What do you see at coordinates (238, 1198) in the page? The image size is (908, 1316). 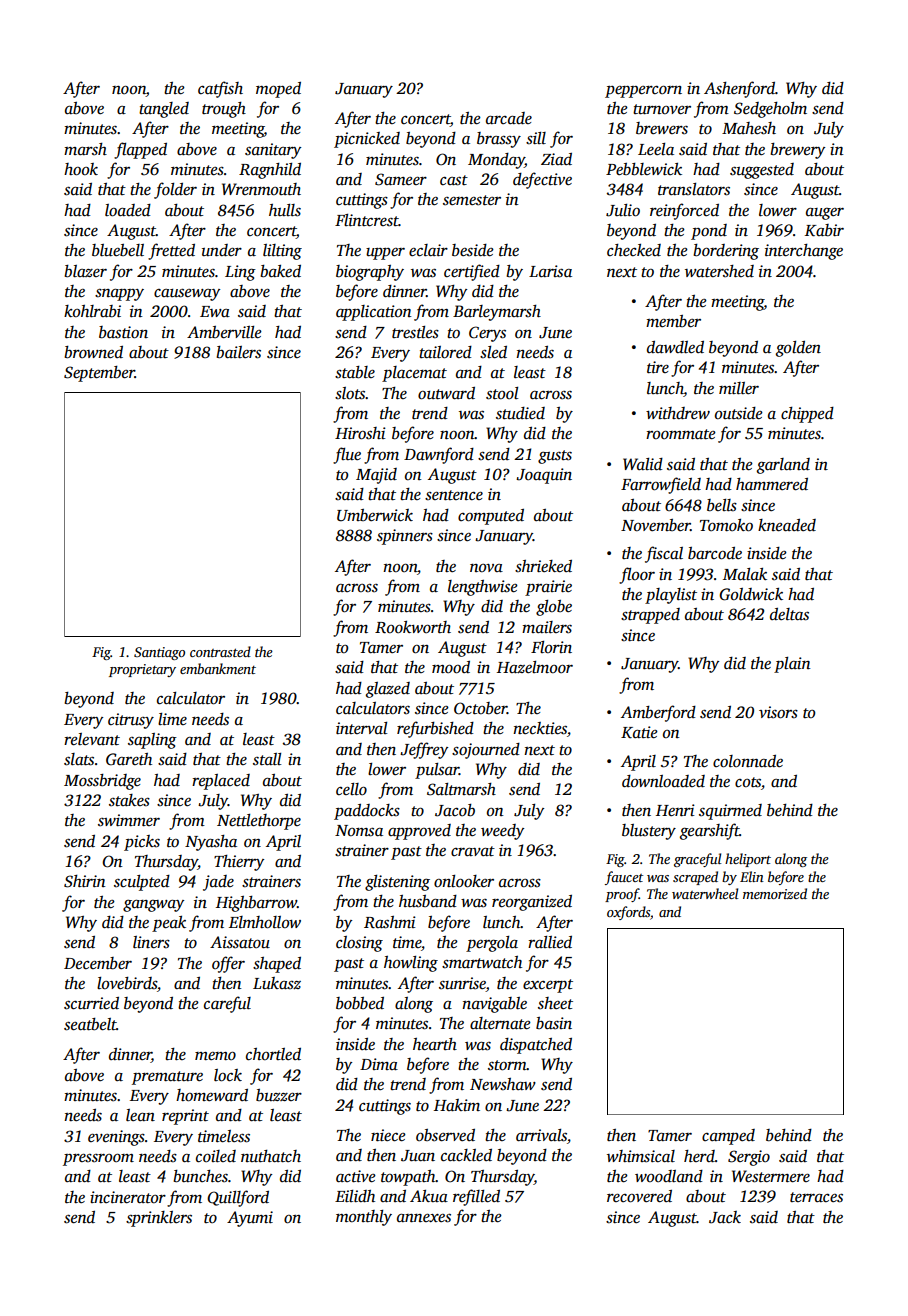 I see `Quillford` at bounding box center [238, 1198].
